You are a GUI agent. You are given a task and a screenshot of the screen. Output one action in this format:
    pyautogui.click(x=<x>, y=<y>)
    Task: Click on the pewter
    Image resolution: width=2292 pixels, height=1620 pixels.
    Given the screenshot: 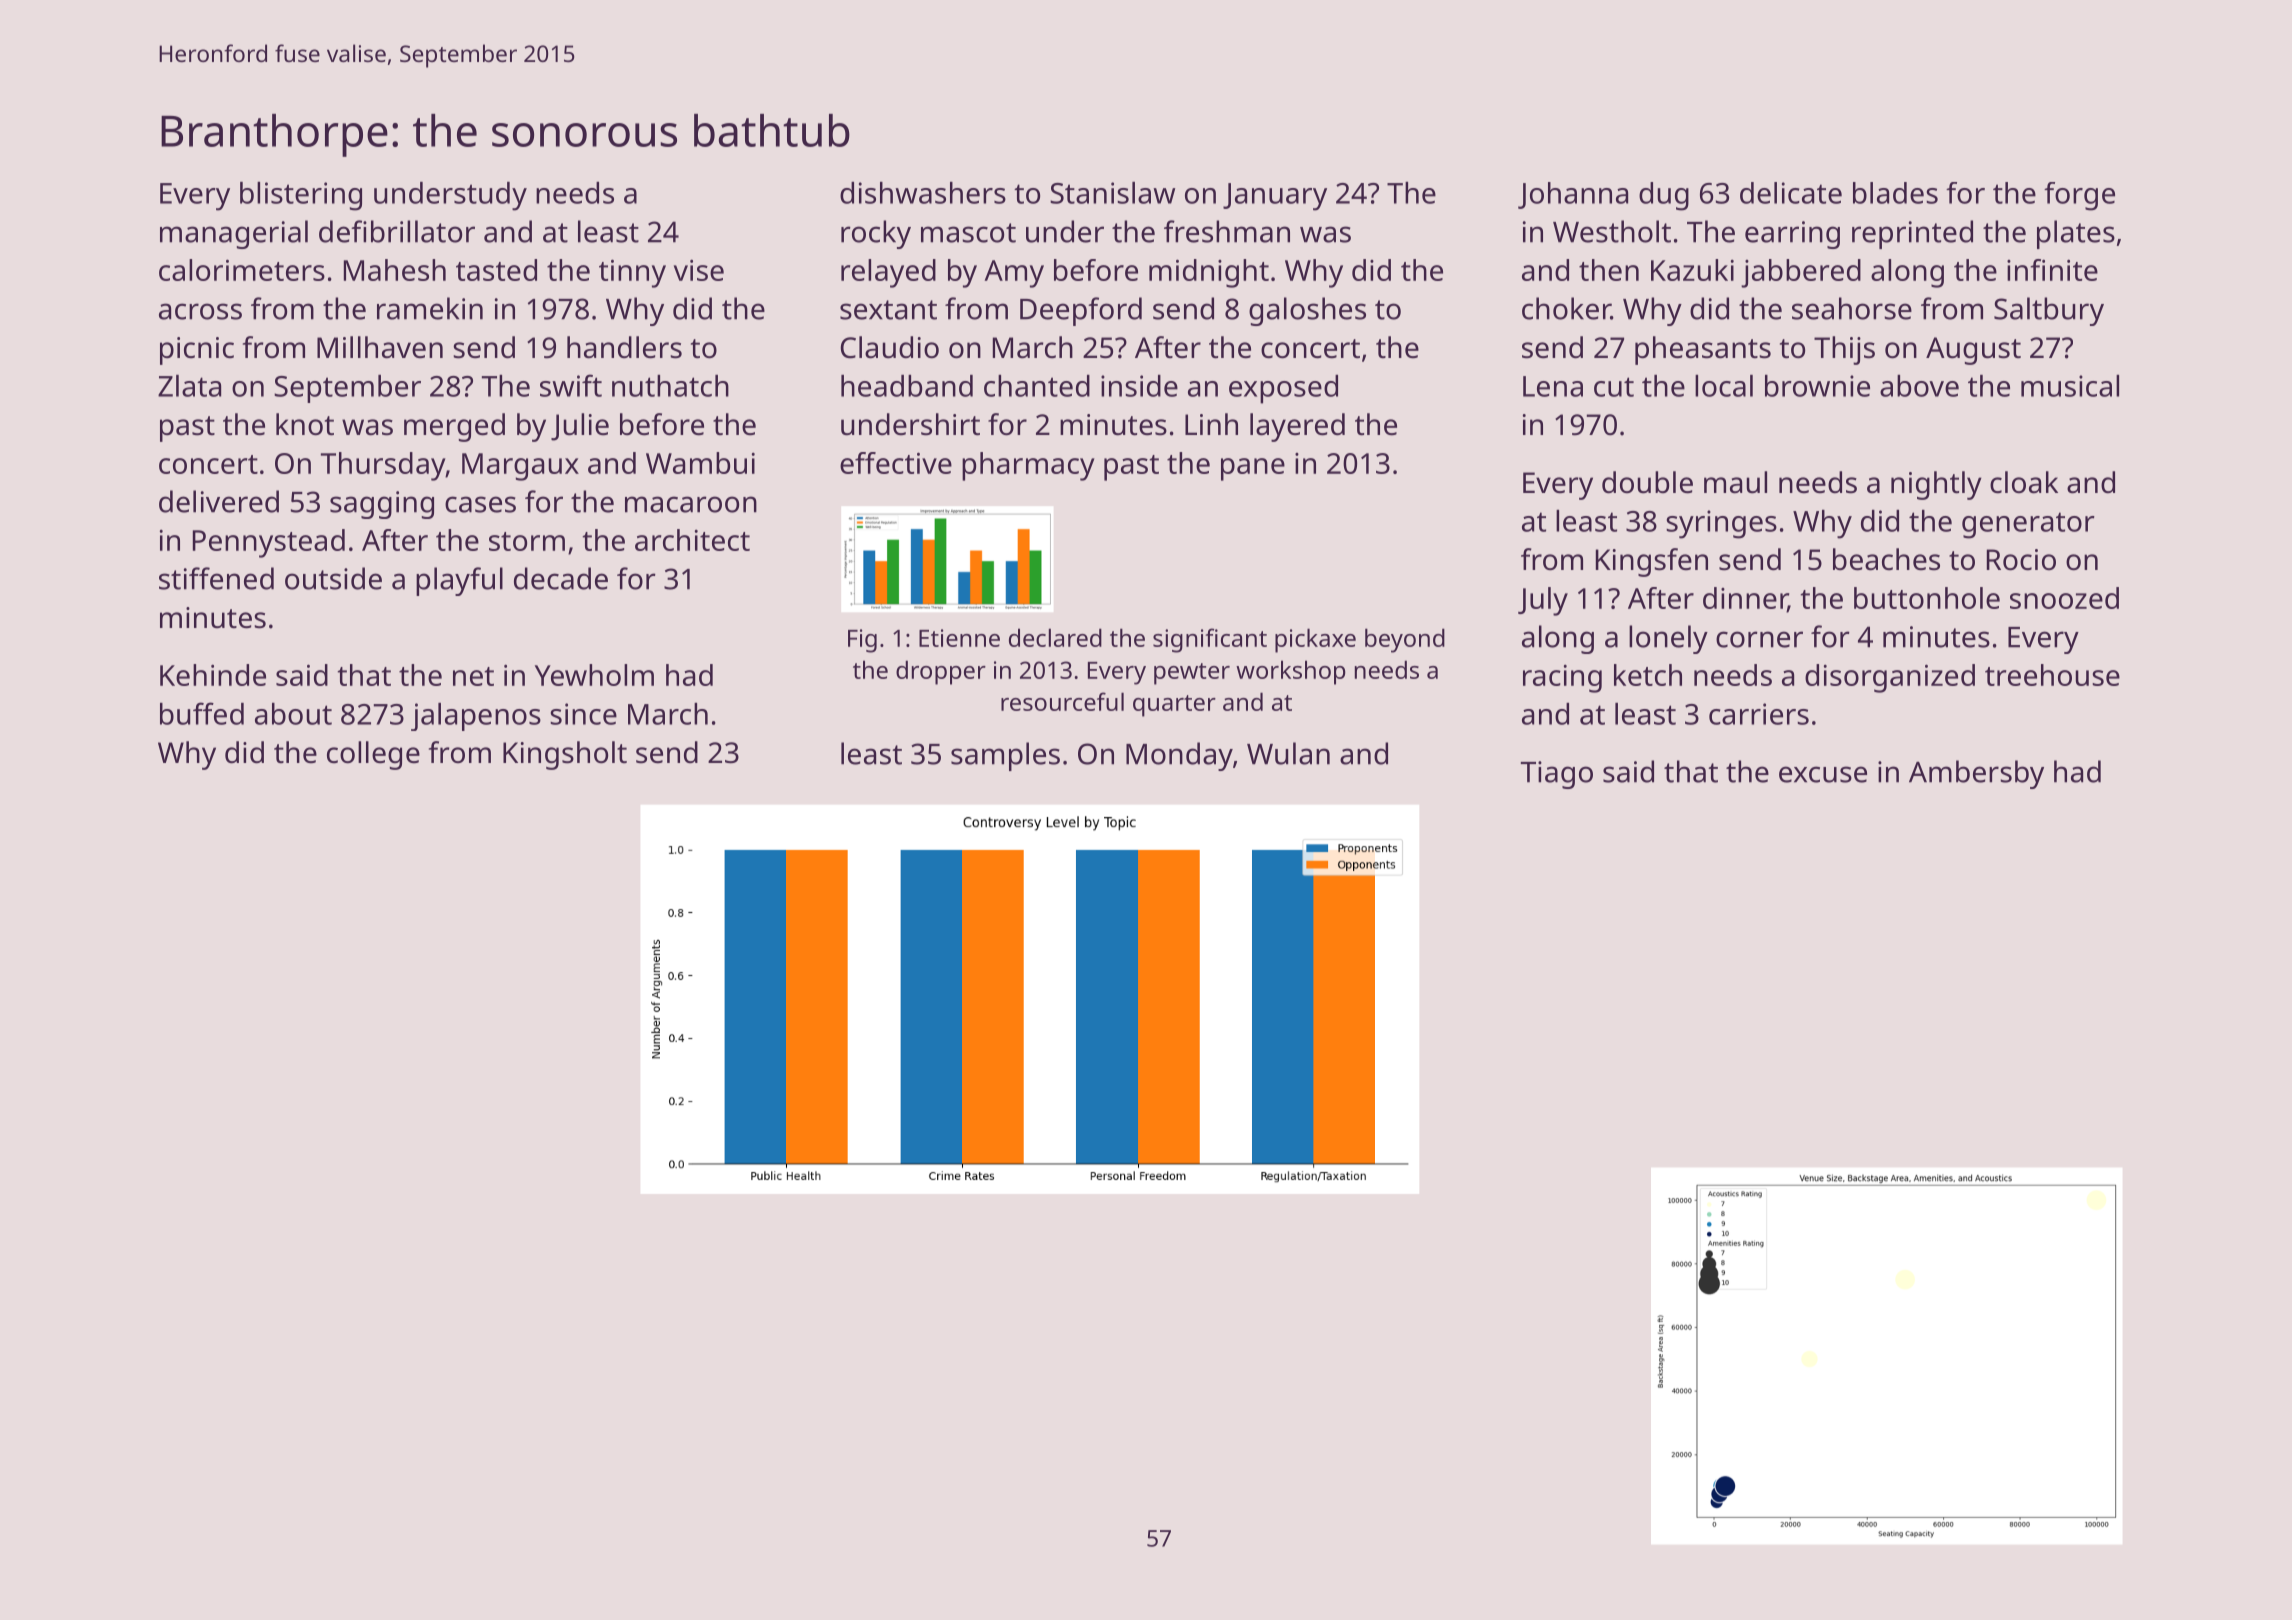 What is the action you would take?
    pyautogui.click(x=1192, y=674)
